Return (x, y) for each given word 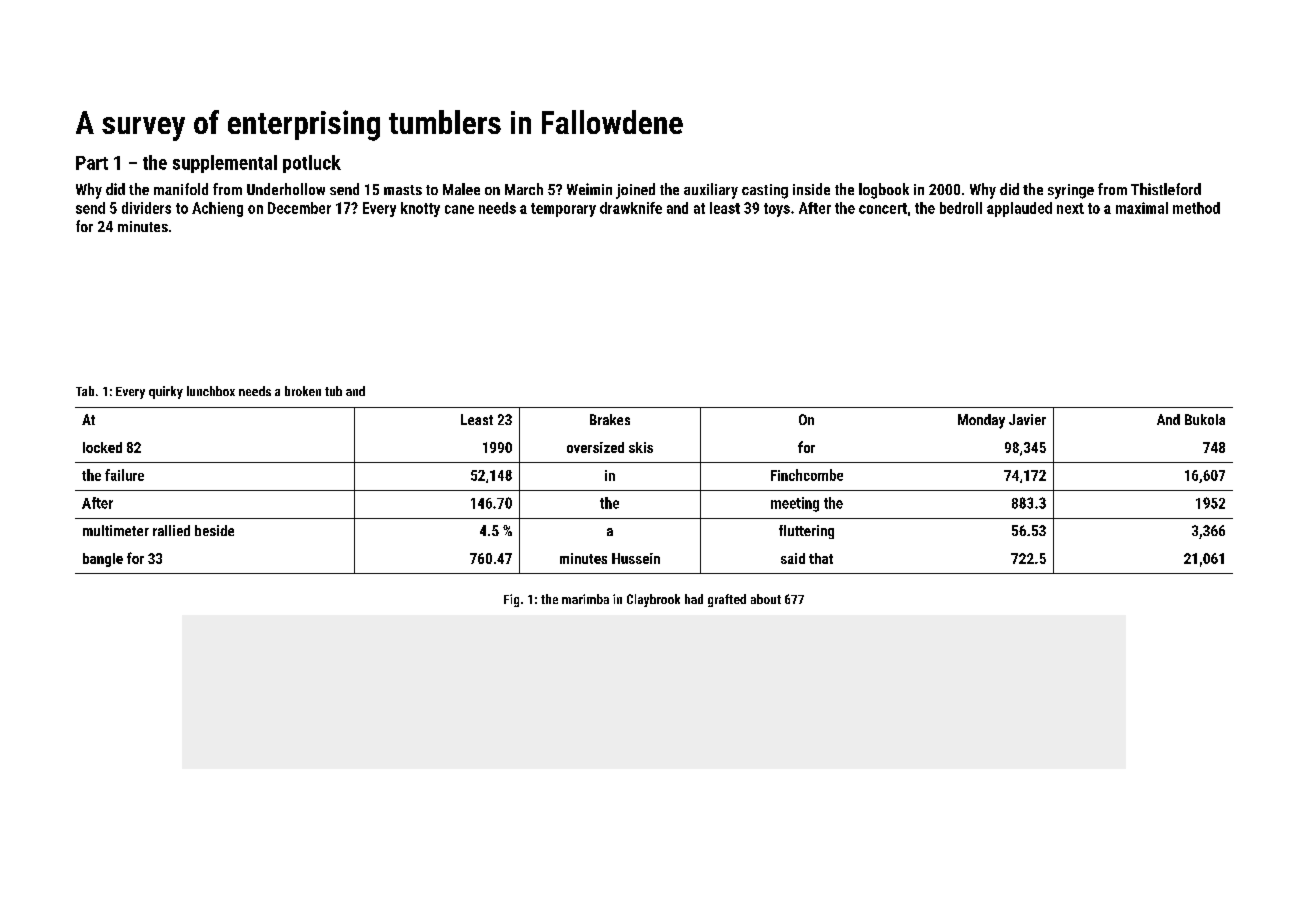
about (766, 599)
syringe (1071, 191)
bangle (103, 560)
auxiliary (711, 191)
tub (333, 391)
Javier (1027, 419)
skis (641, 447)
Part (92, 163)
